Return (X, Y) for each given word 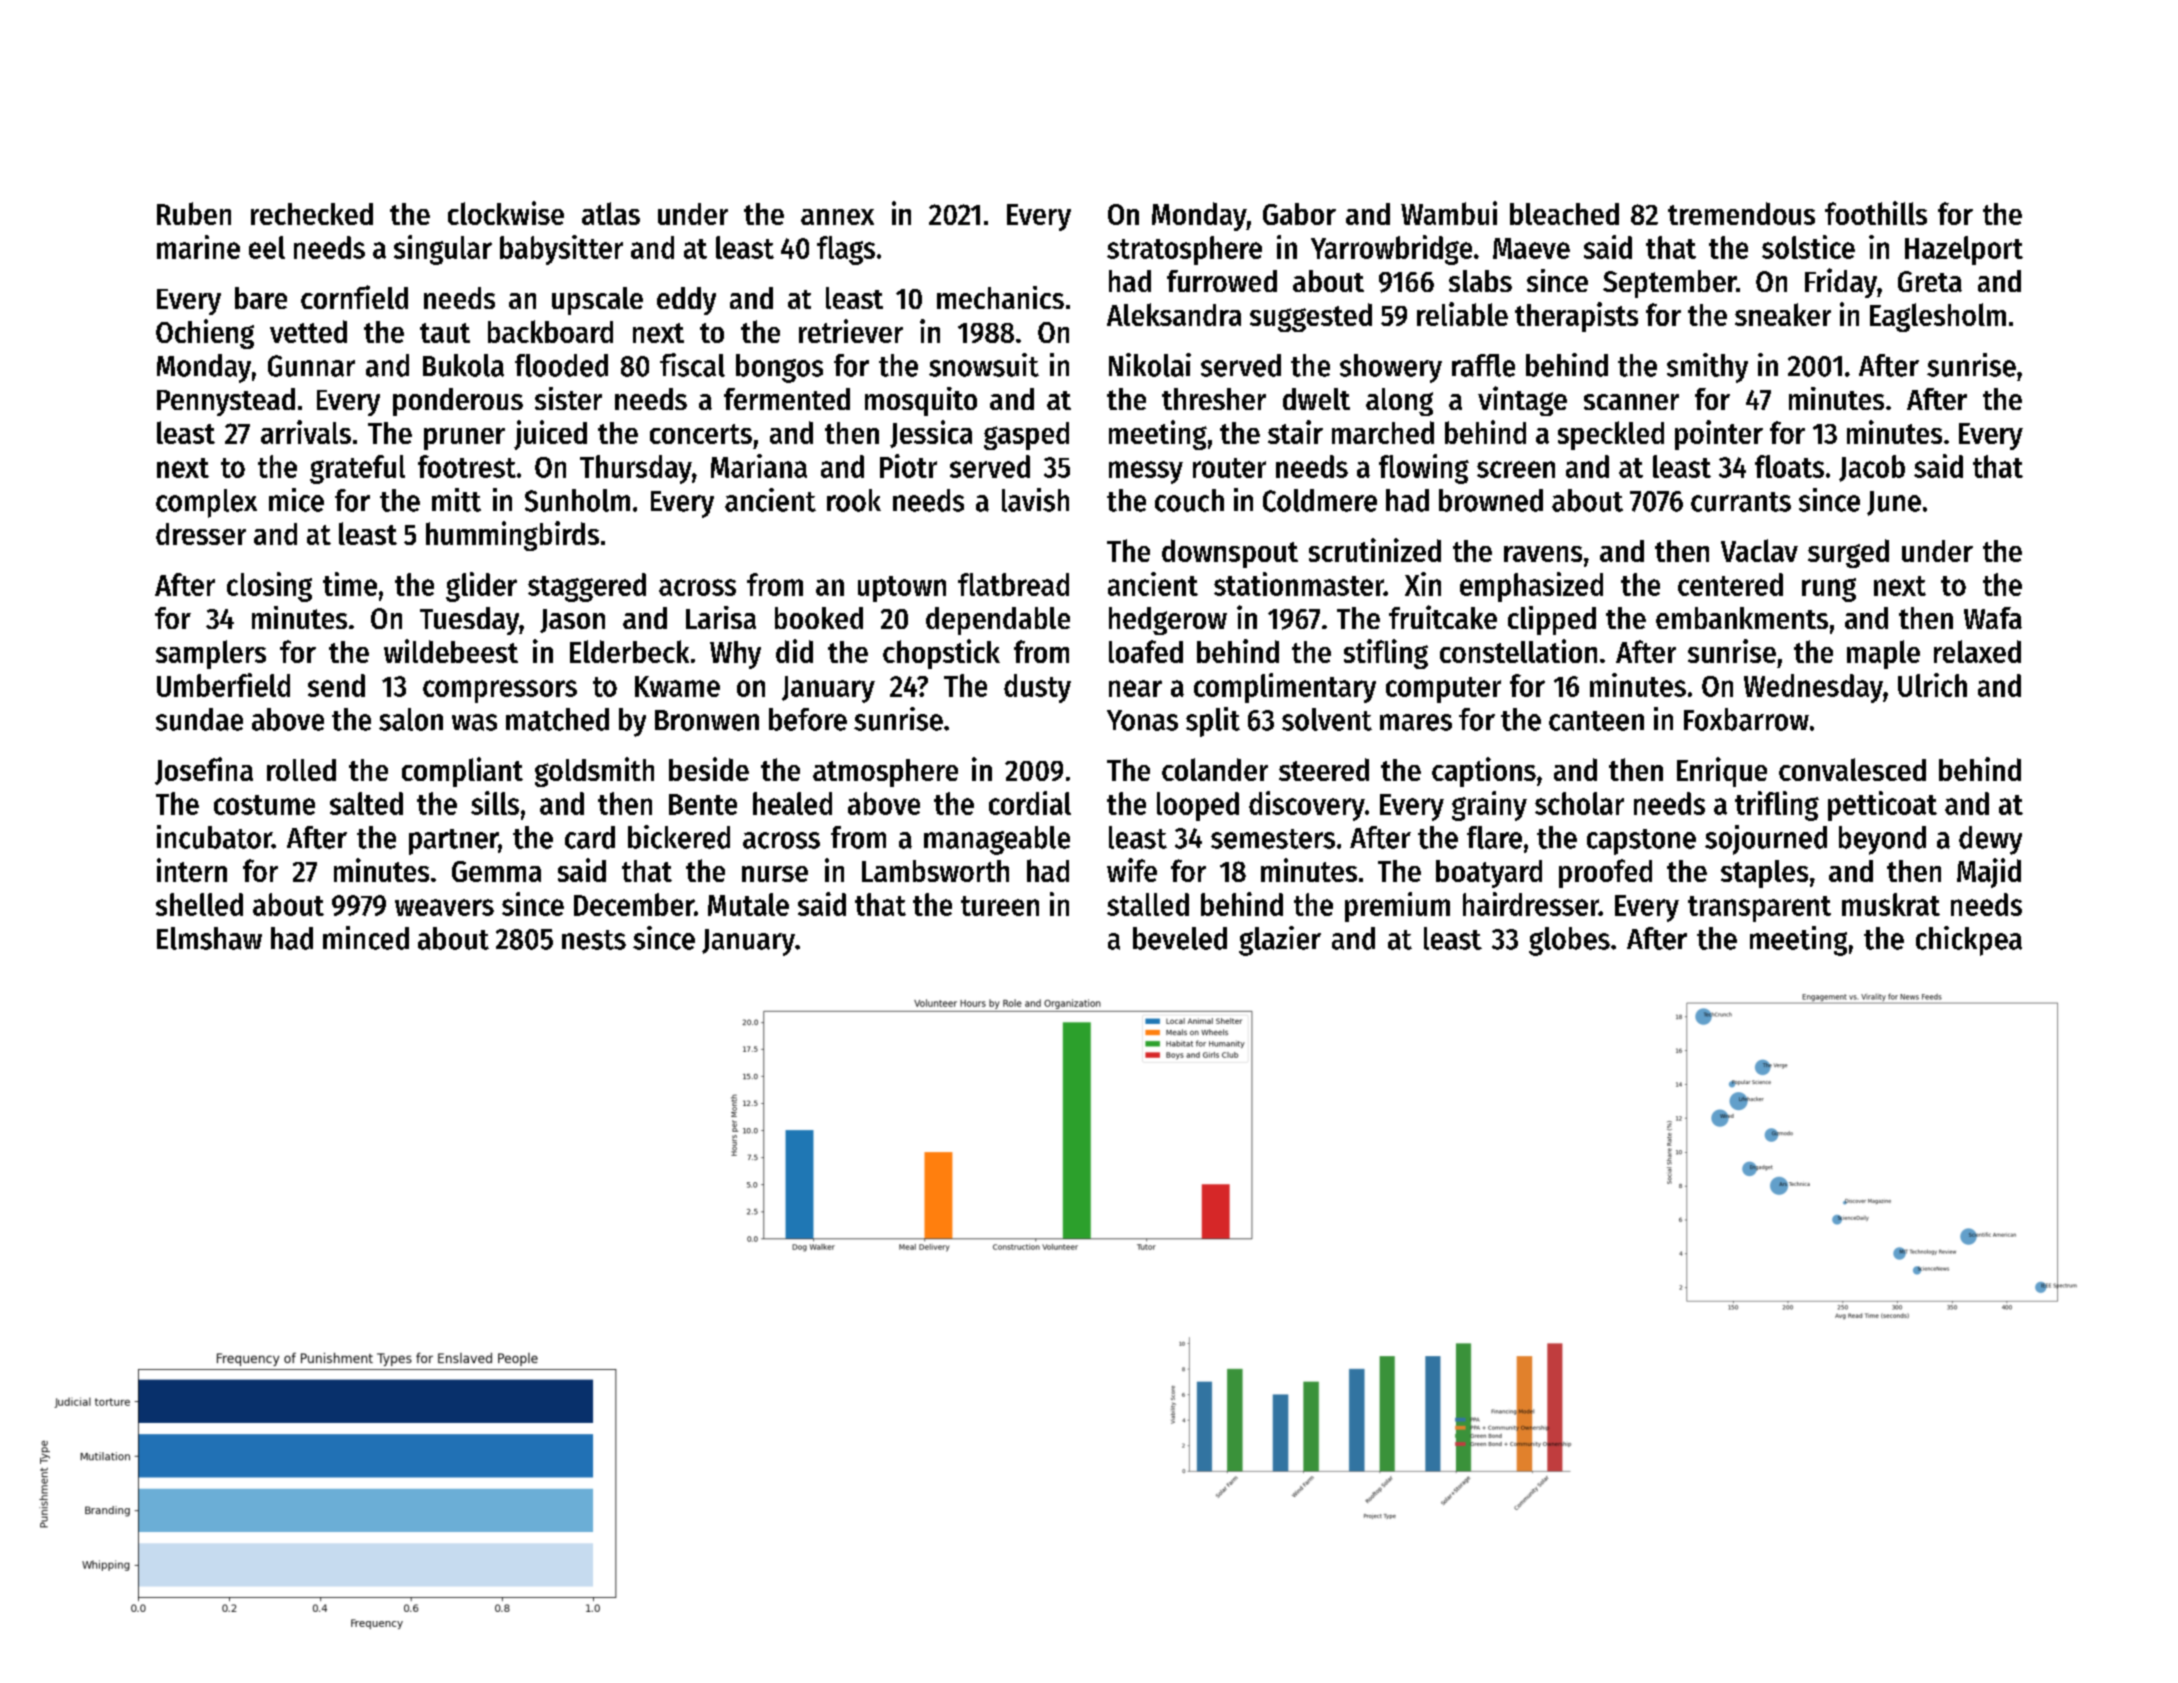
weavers (444, 907)
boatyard (1489, 874)
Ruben (194, 213)
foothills (1876, 213)
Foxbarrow (1746, 719)
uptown (902, 589)
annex (837, 217)
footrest (467, 466)
